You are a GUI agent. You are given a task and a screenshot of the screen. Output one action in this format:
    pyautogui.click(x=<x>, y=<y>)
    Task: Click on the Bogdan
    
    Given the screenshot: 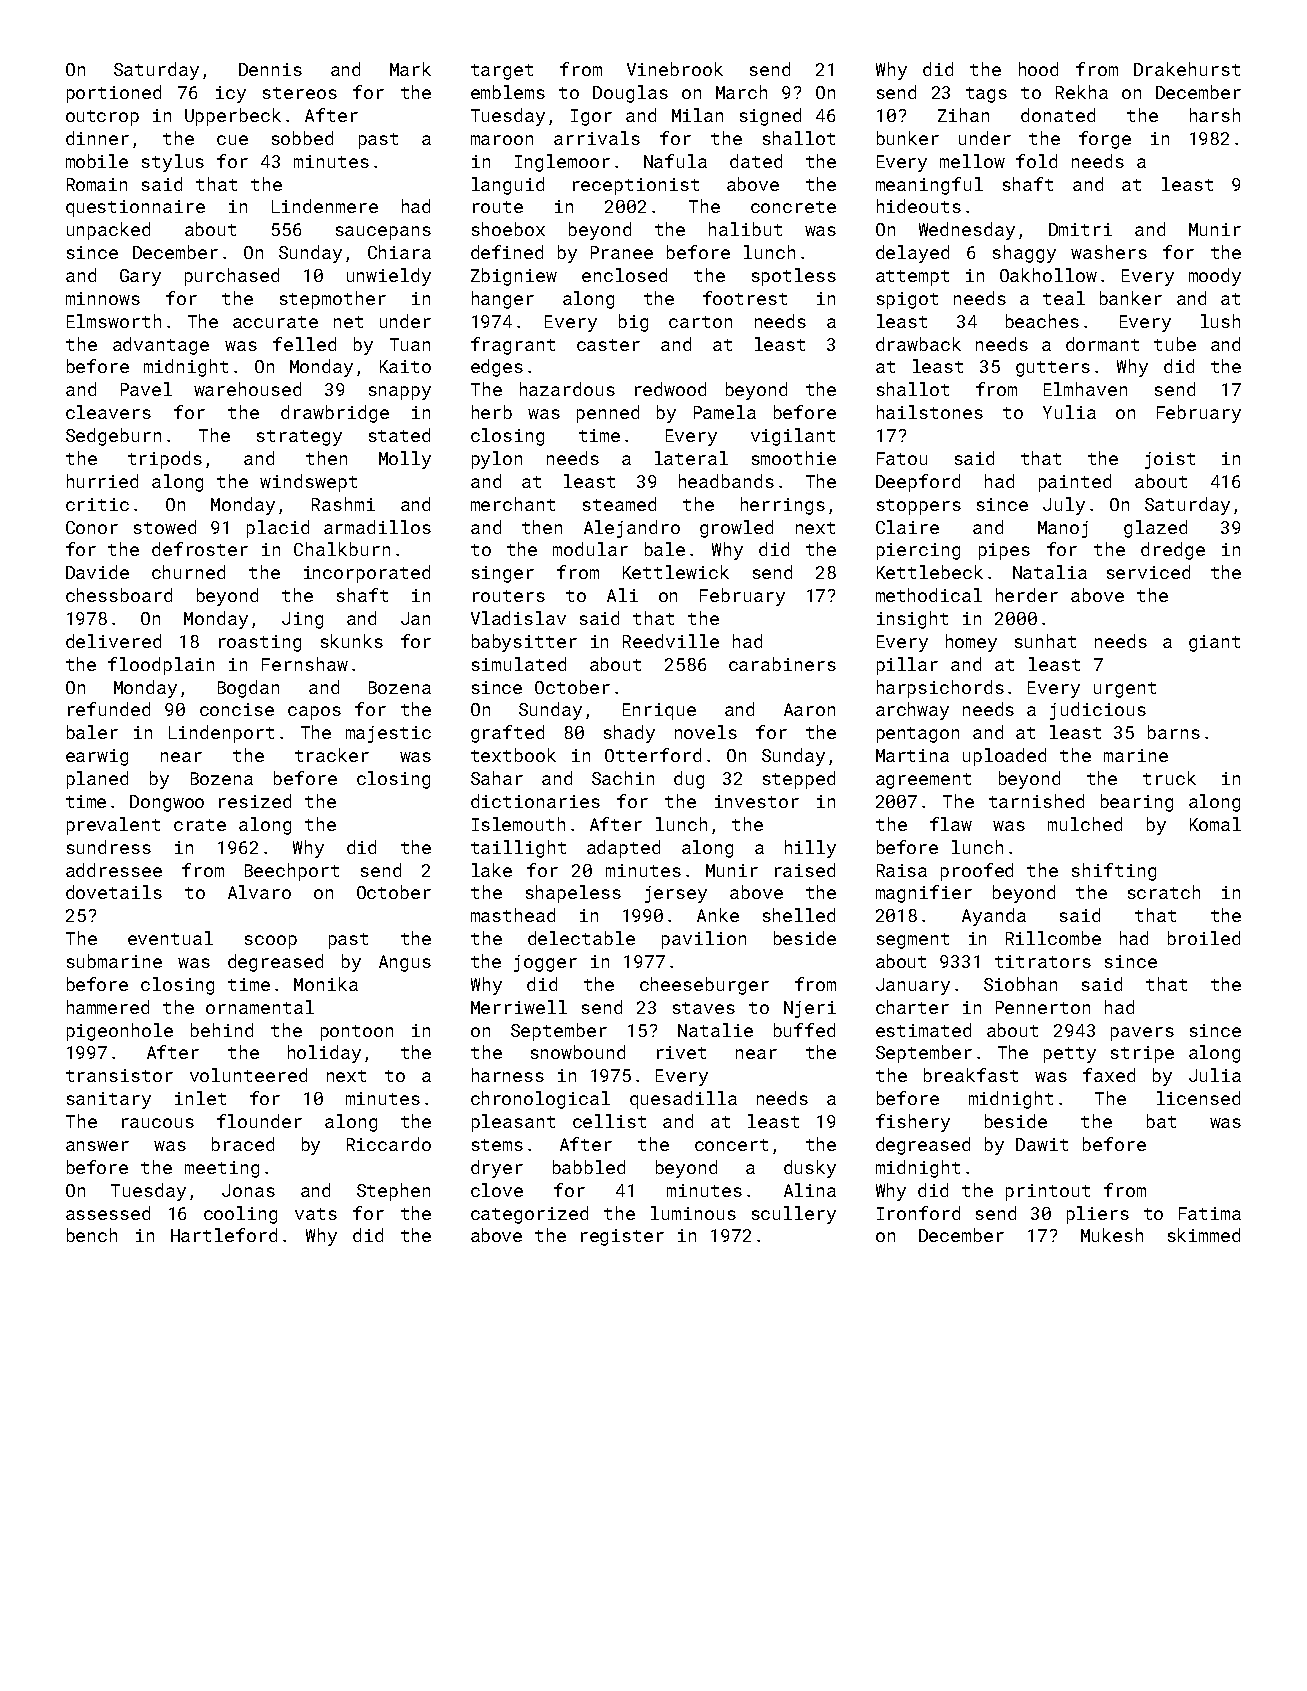 What is the action you would take?
    pyautogui.click(x=248, y=689)
